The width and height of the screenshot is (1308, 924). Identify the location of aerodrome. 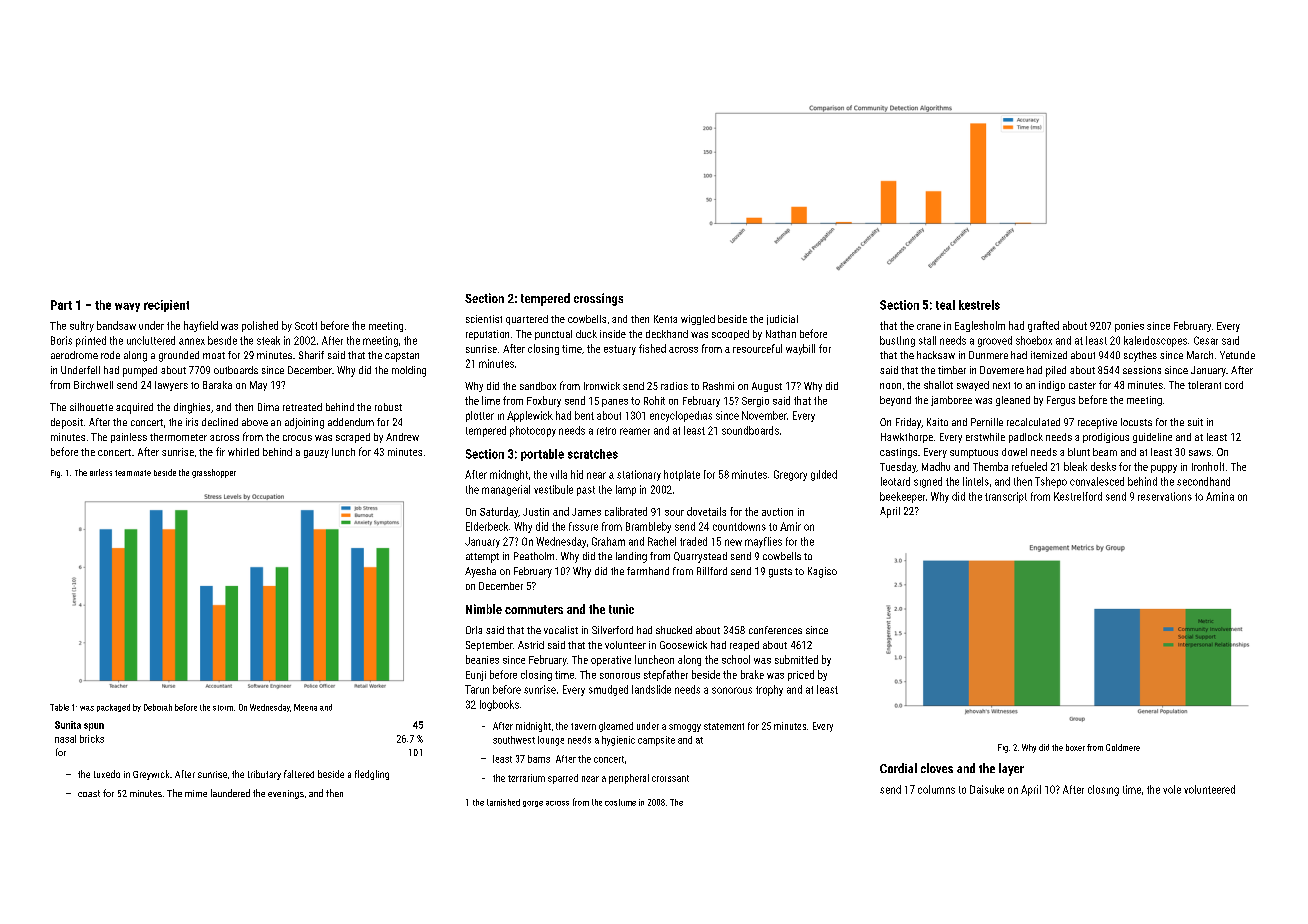
(74, 355).
